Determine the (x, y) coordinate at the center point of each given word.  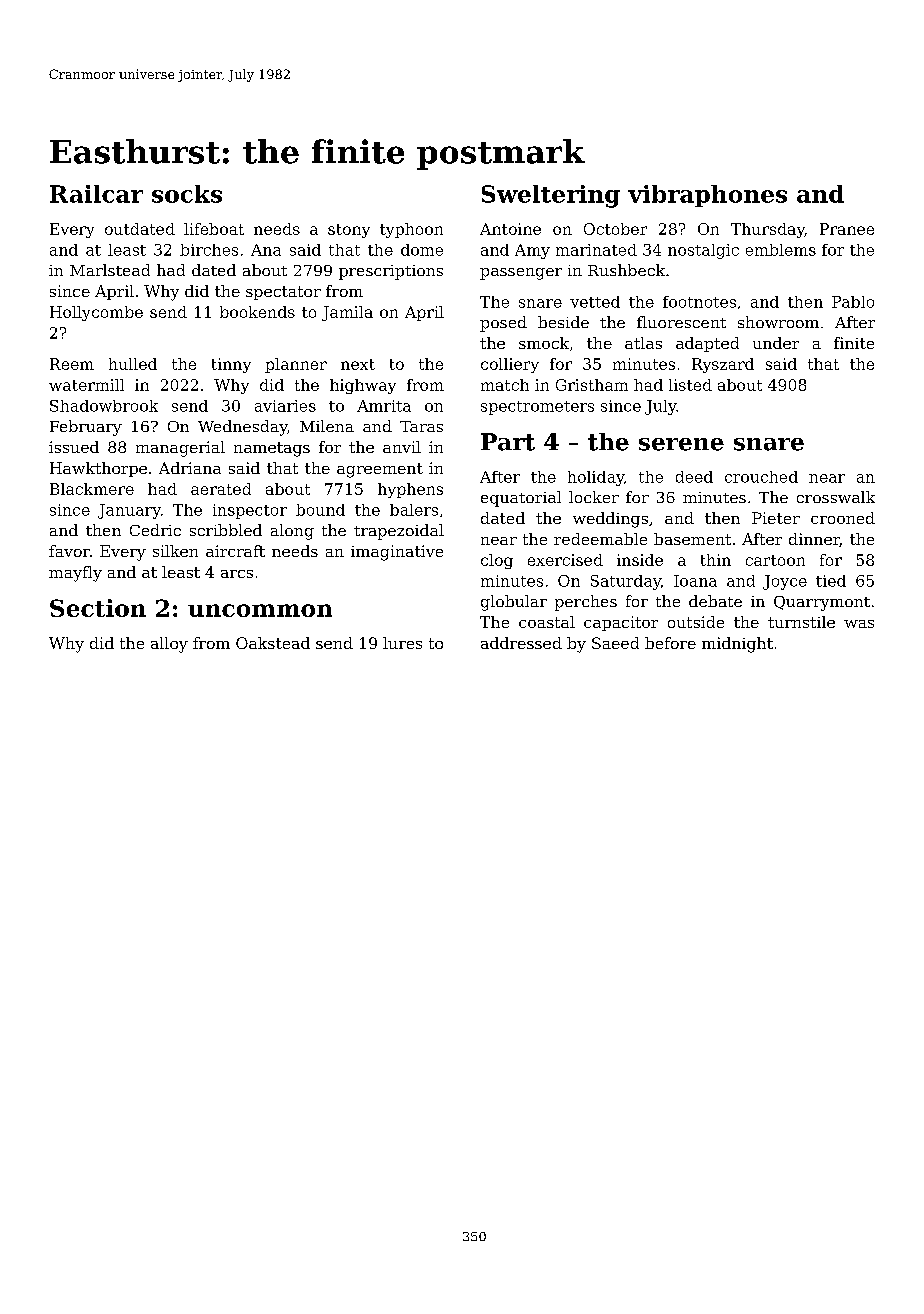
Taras (421, 426)
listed (690, 385)
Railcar (96, 194)
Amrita (384, 406)
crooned (843, 518)
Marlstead (110, 270)
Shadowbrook (104, 406)
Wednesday (242, 428)
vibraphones (707, 196)
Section (98, 608)
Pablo (853, 302)
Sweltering (551, 196)
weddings (610, 520)
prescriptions (391, 272)
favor (69, 551)
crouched (761, 477)
